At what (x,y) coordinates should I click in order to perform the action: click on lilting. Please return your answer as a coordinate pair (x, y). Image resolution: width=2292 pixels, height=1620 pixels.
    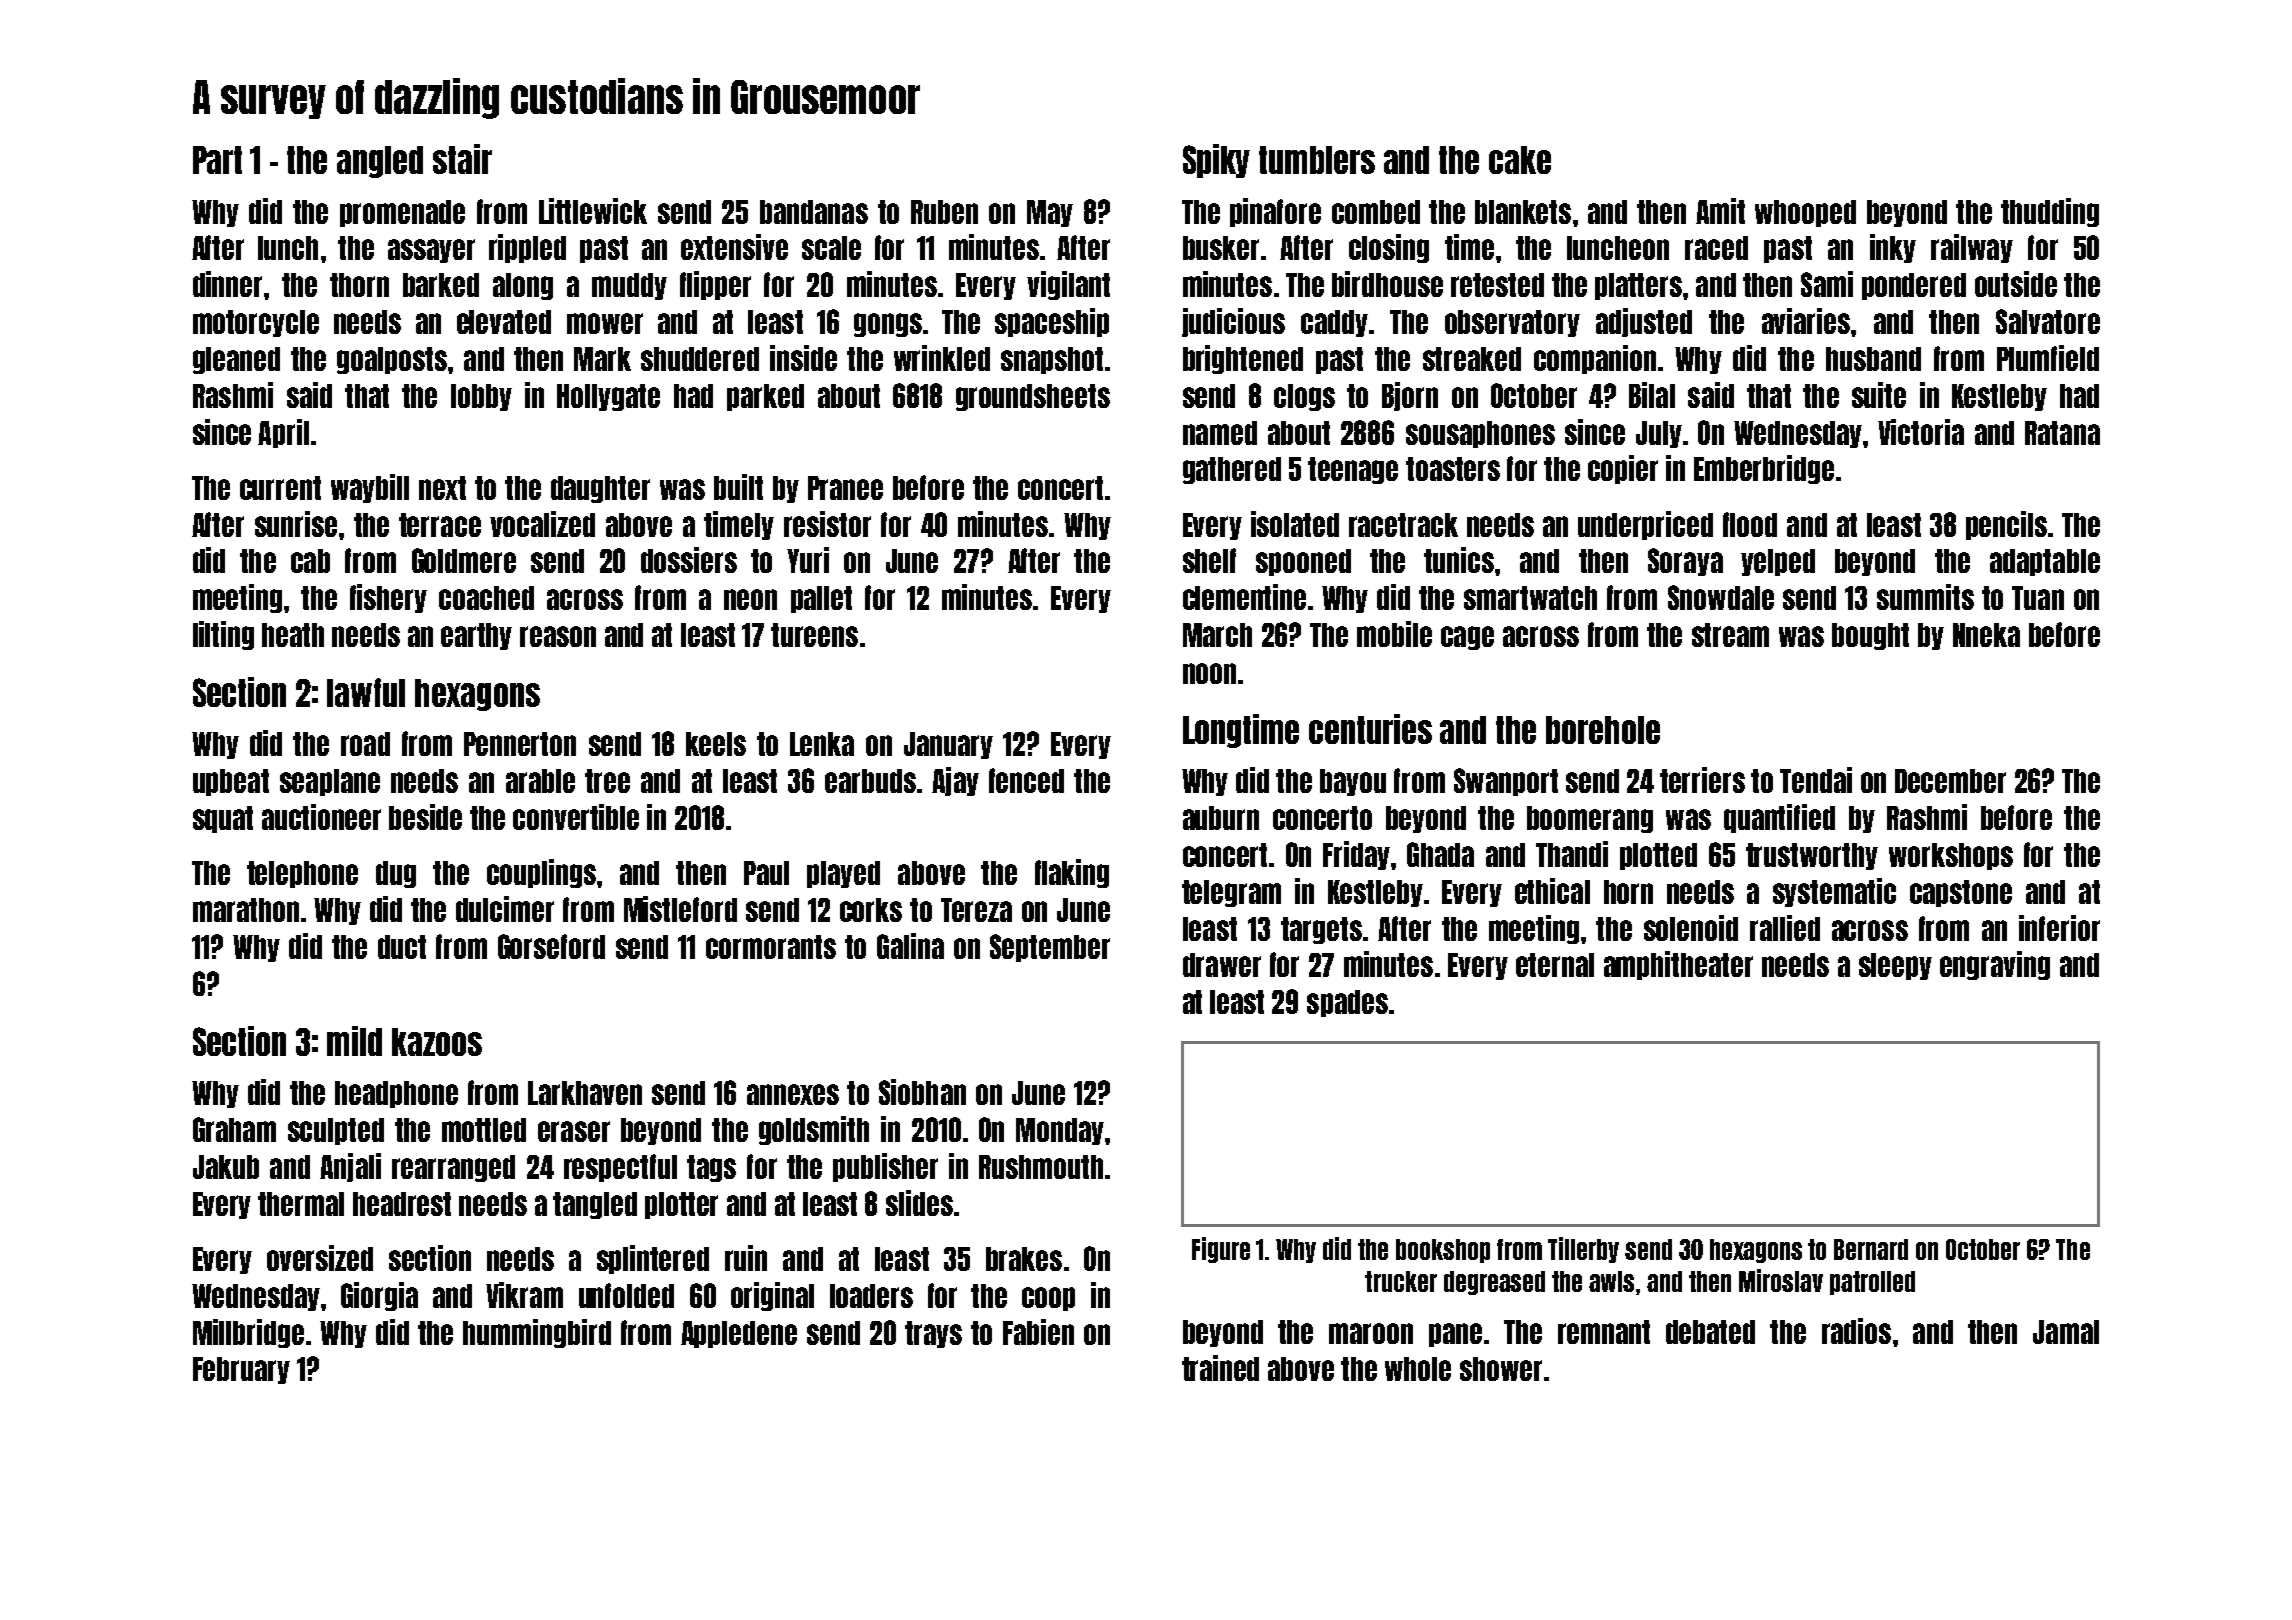
    Looking at the image, I should click on (223, 635).
